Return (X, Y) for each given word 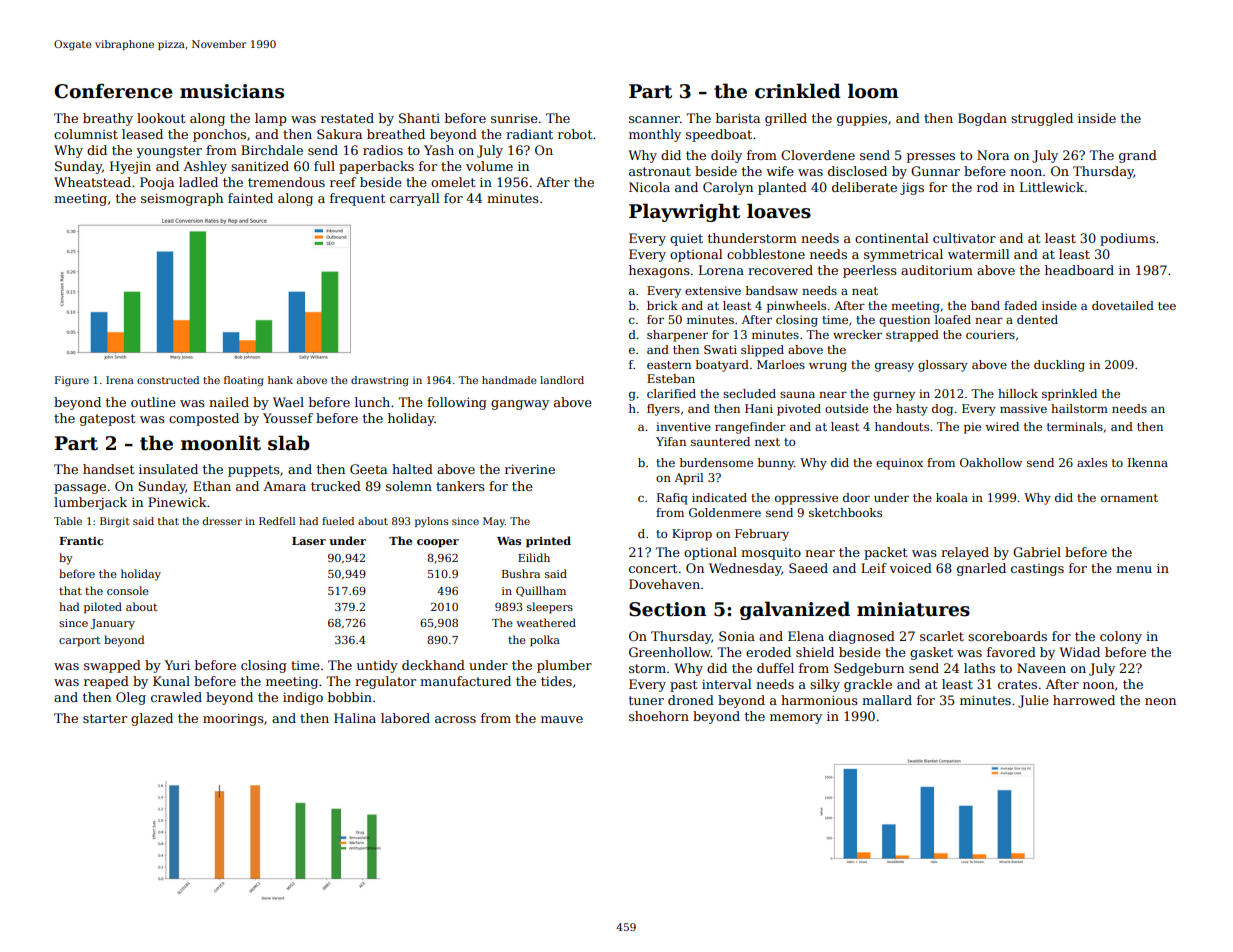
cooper (438, 543)
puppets (254, 471)
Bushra (521, 573)
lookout (161, 118)
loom (873, 91)
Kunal (171, 681)
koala (952, 497)
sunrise (514, 118)
